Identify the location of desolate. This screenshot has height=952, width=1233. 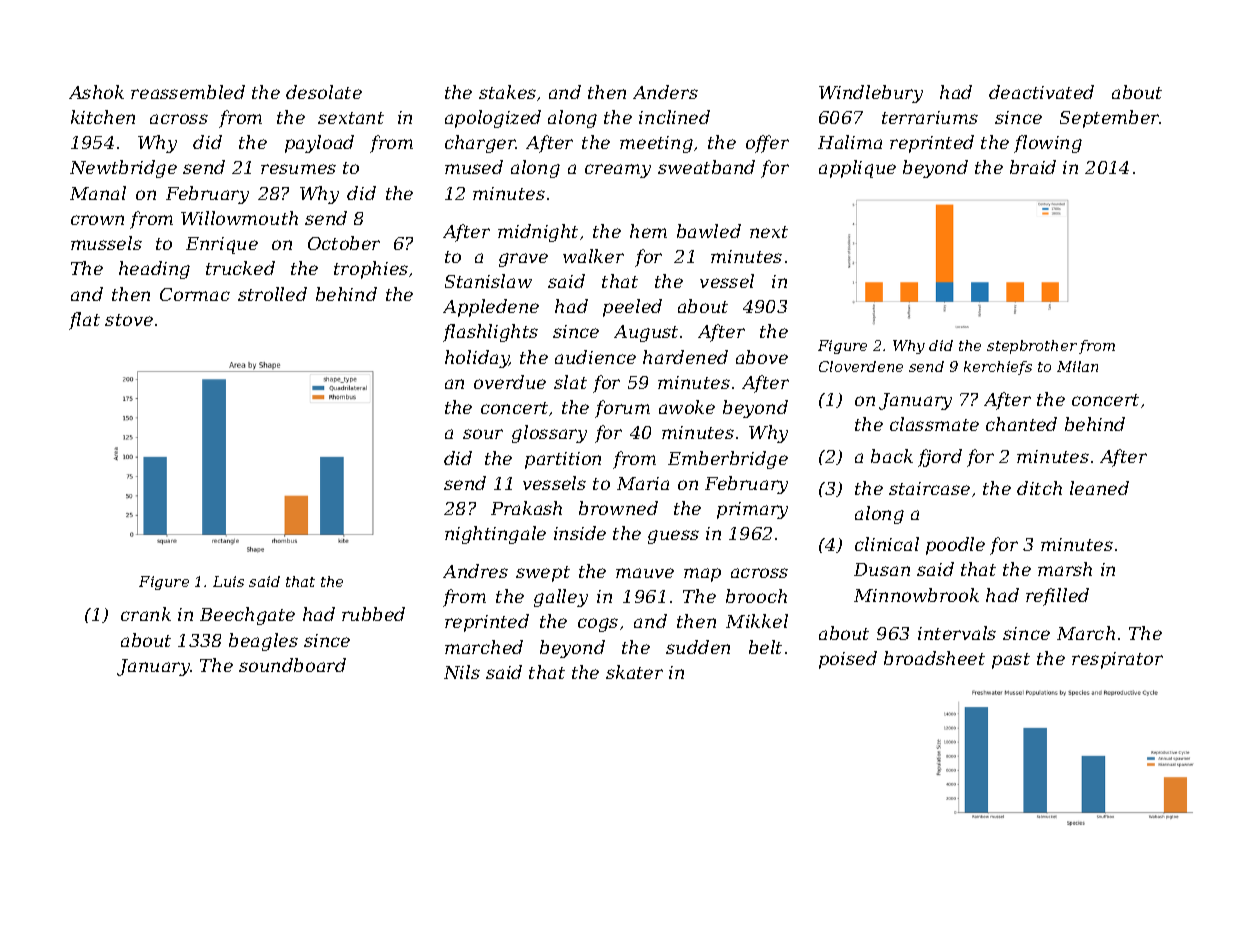
(324, 92).
